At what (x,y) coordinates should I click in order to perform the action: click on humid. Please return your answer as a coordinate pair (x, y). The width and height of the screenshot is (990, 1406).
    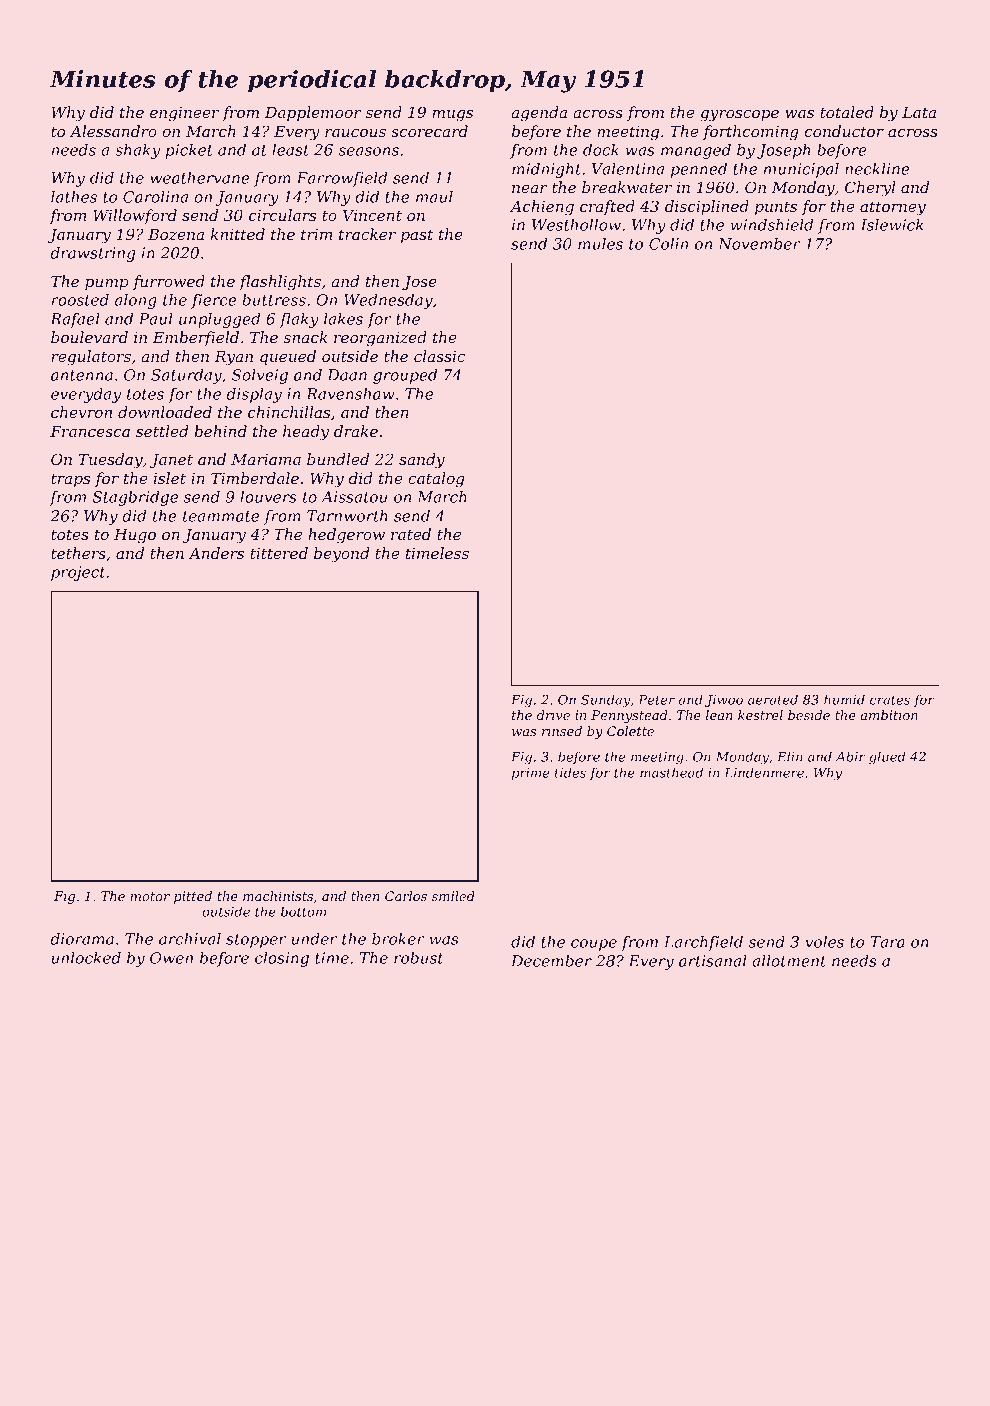
    Looking at the image, I should click on (844, 699).
